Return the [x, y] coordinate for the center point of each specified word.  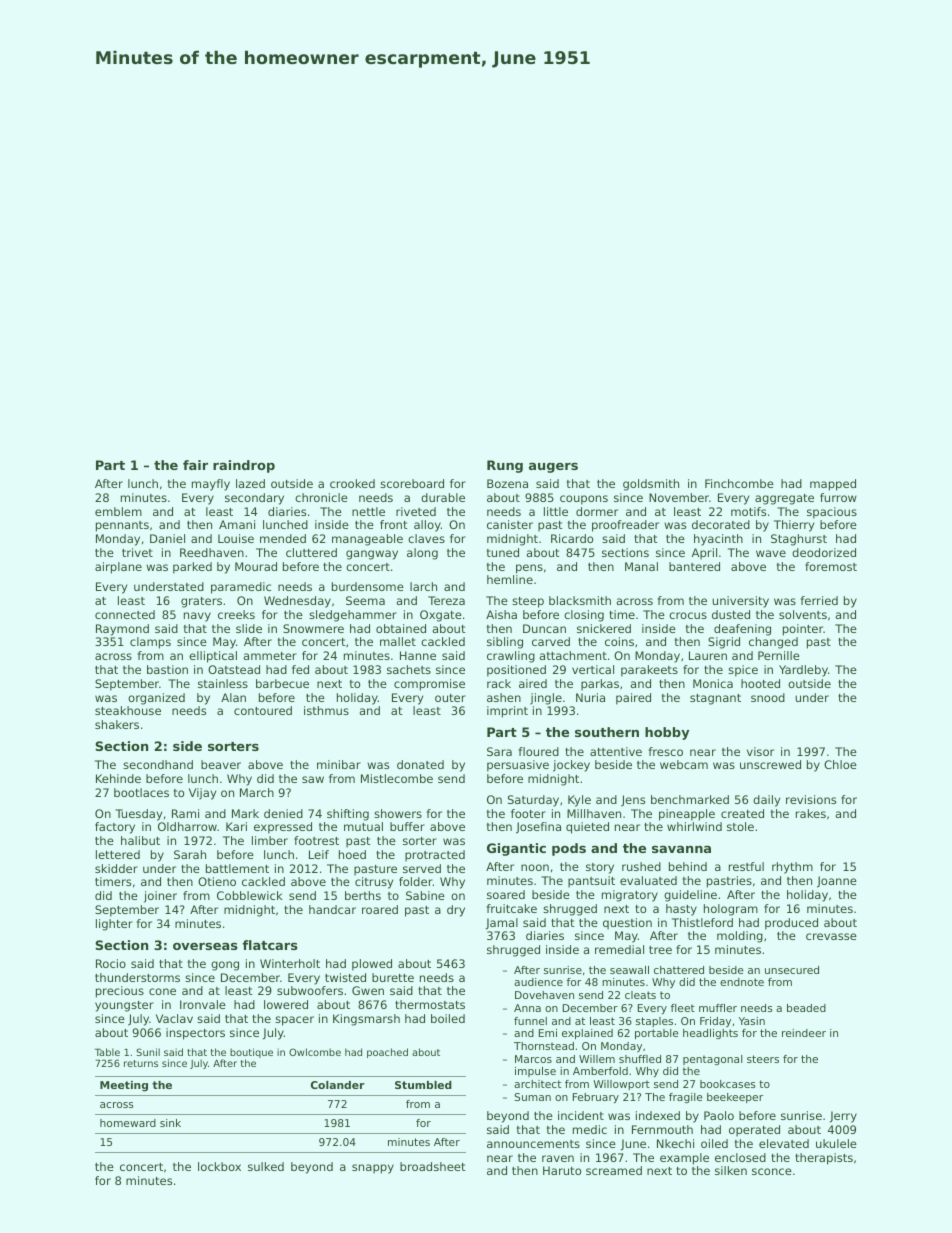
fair [195, 465]
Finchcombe [739, 483]
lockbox [219, 1166]
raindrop [244, 466]
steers [763, 1059]
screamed [614, 1170]
